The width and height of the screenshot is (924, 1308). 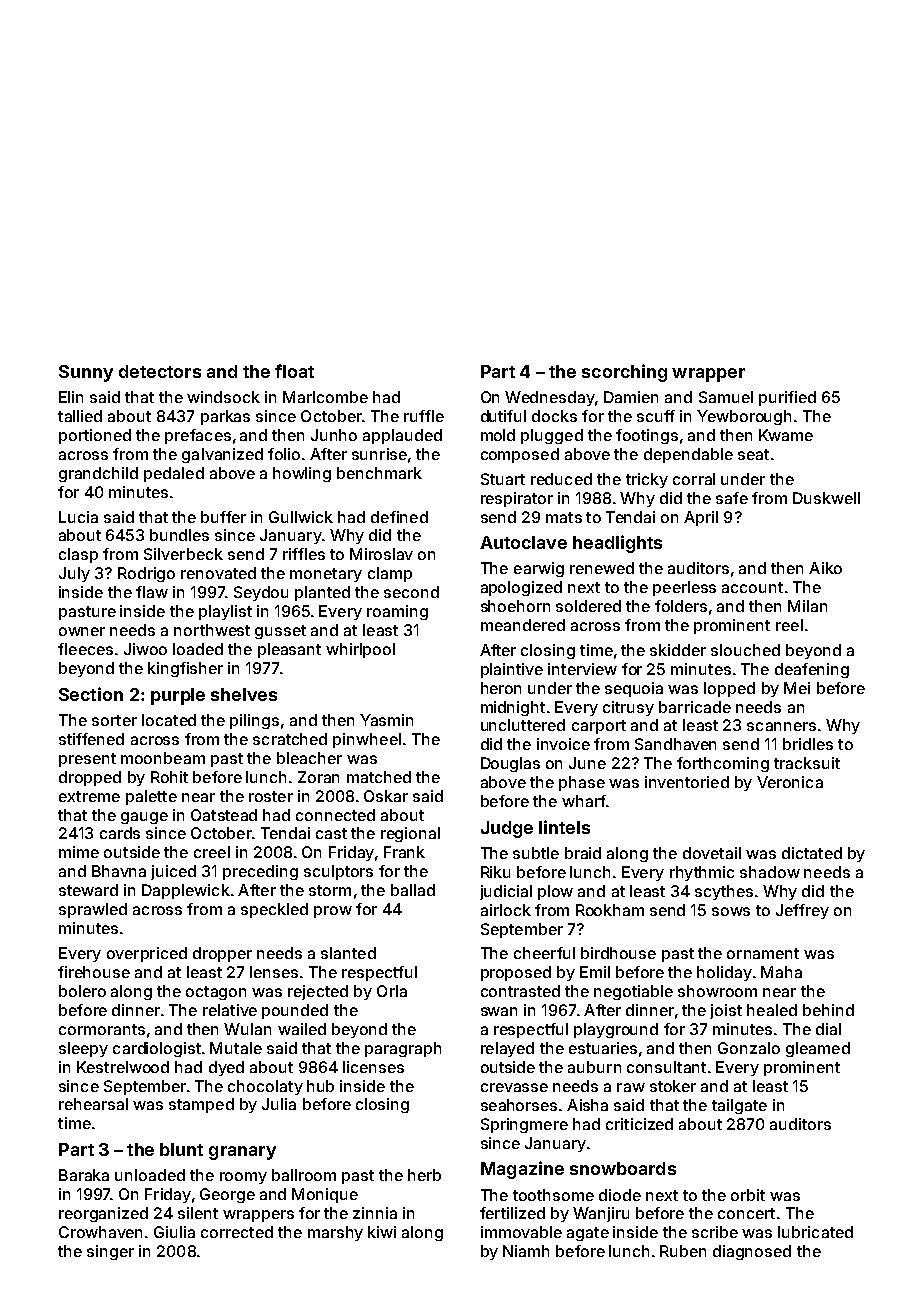 I want to click on skidder, so click(x=678, y=650).
